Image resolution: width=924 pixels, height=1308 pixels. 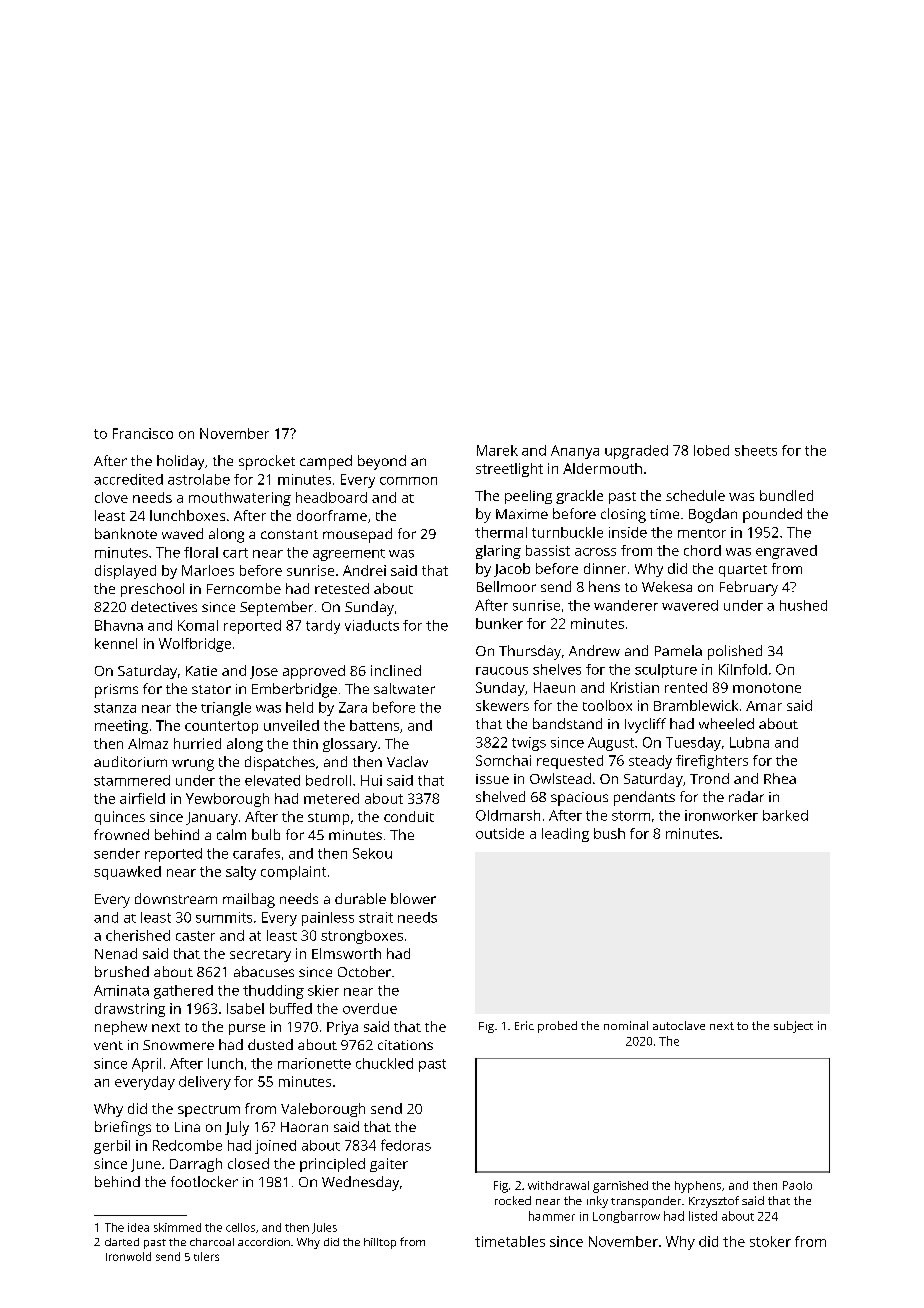 I want to click on October, so click(x=364, y=971).
